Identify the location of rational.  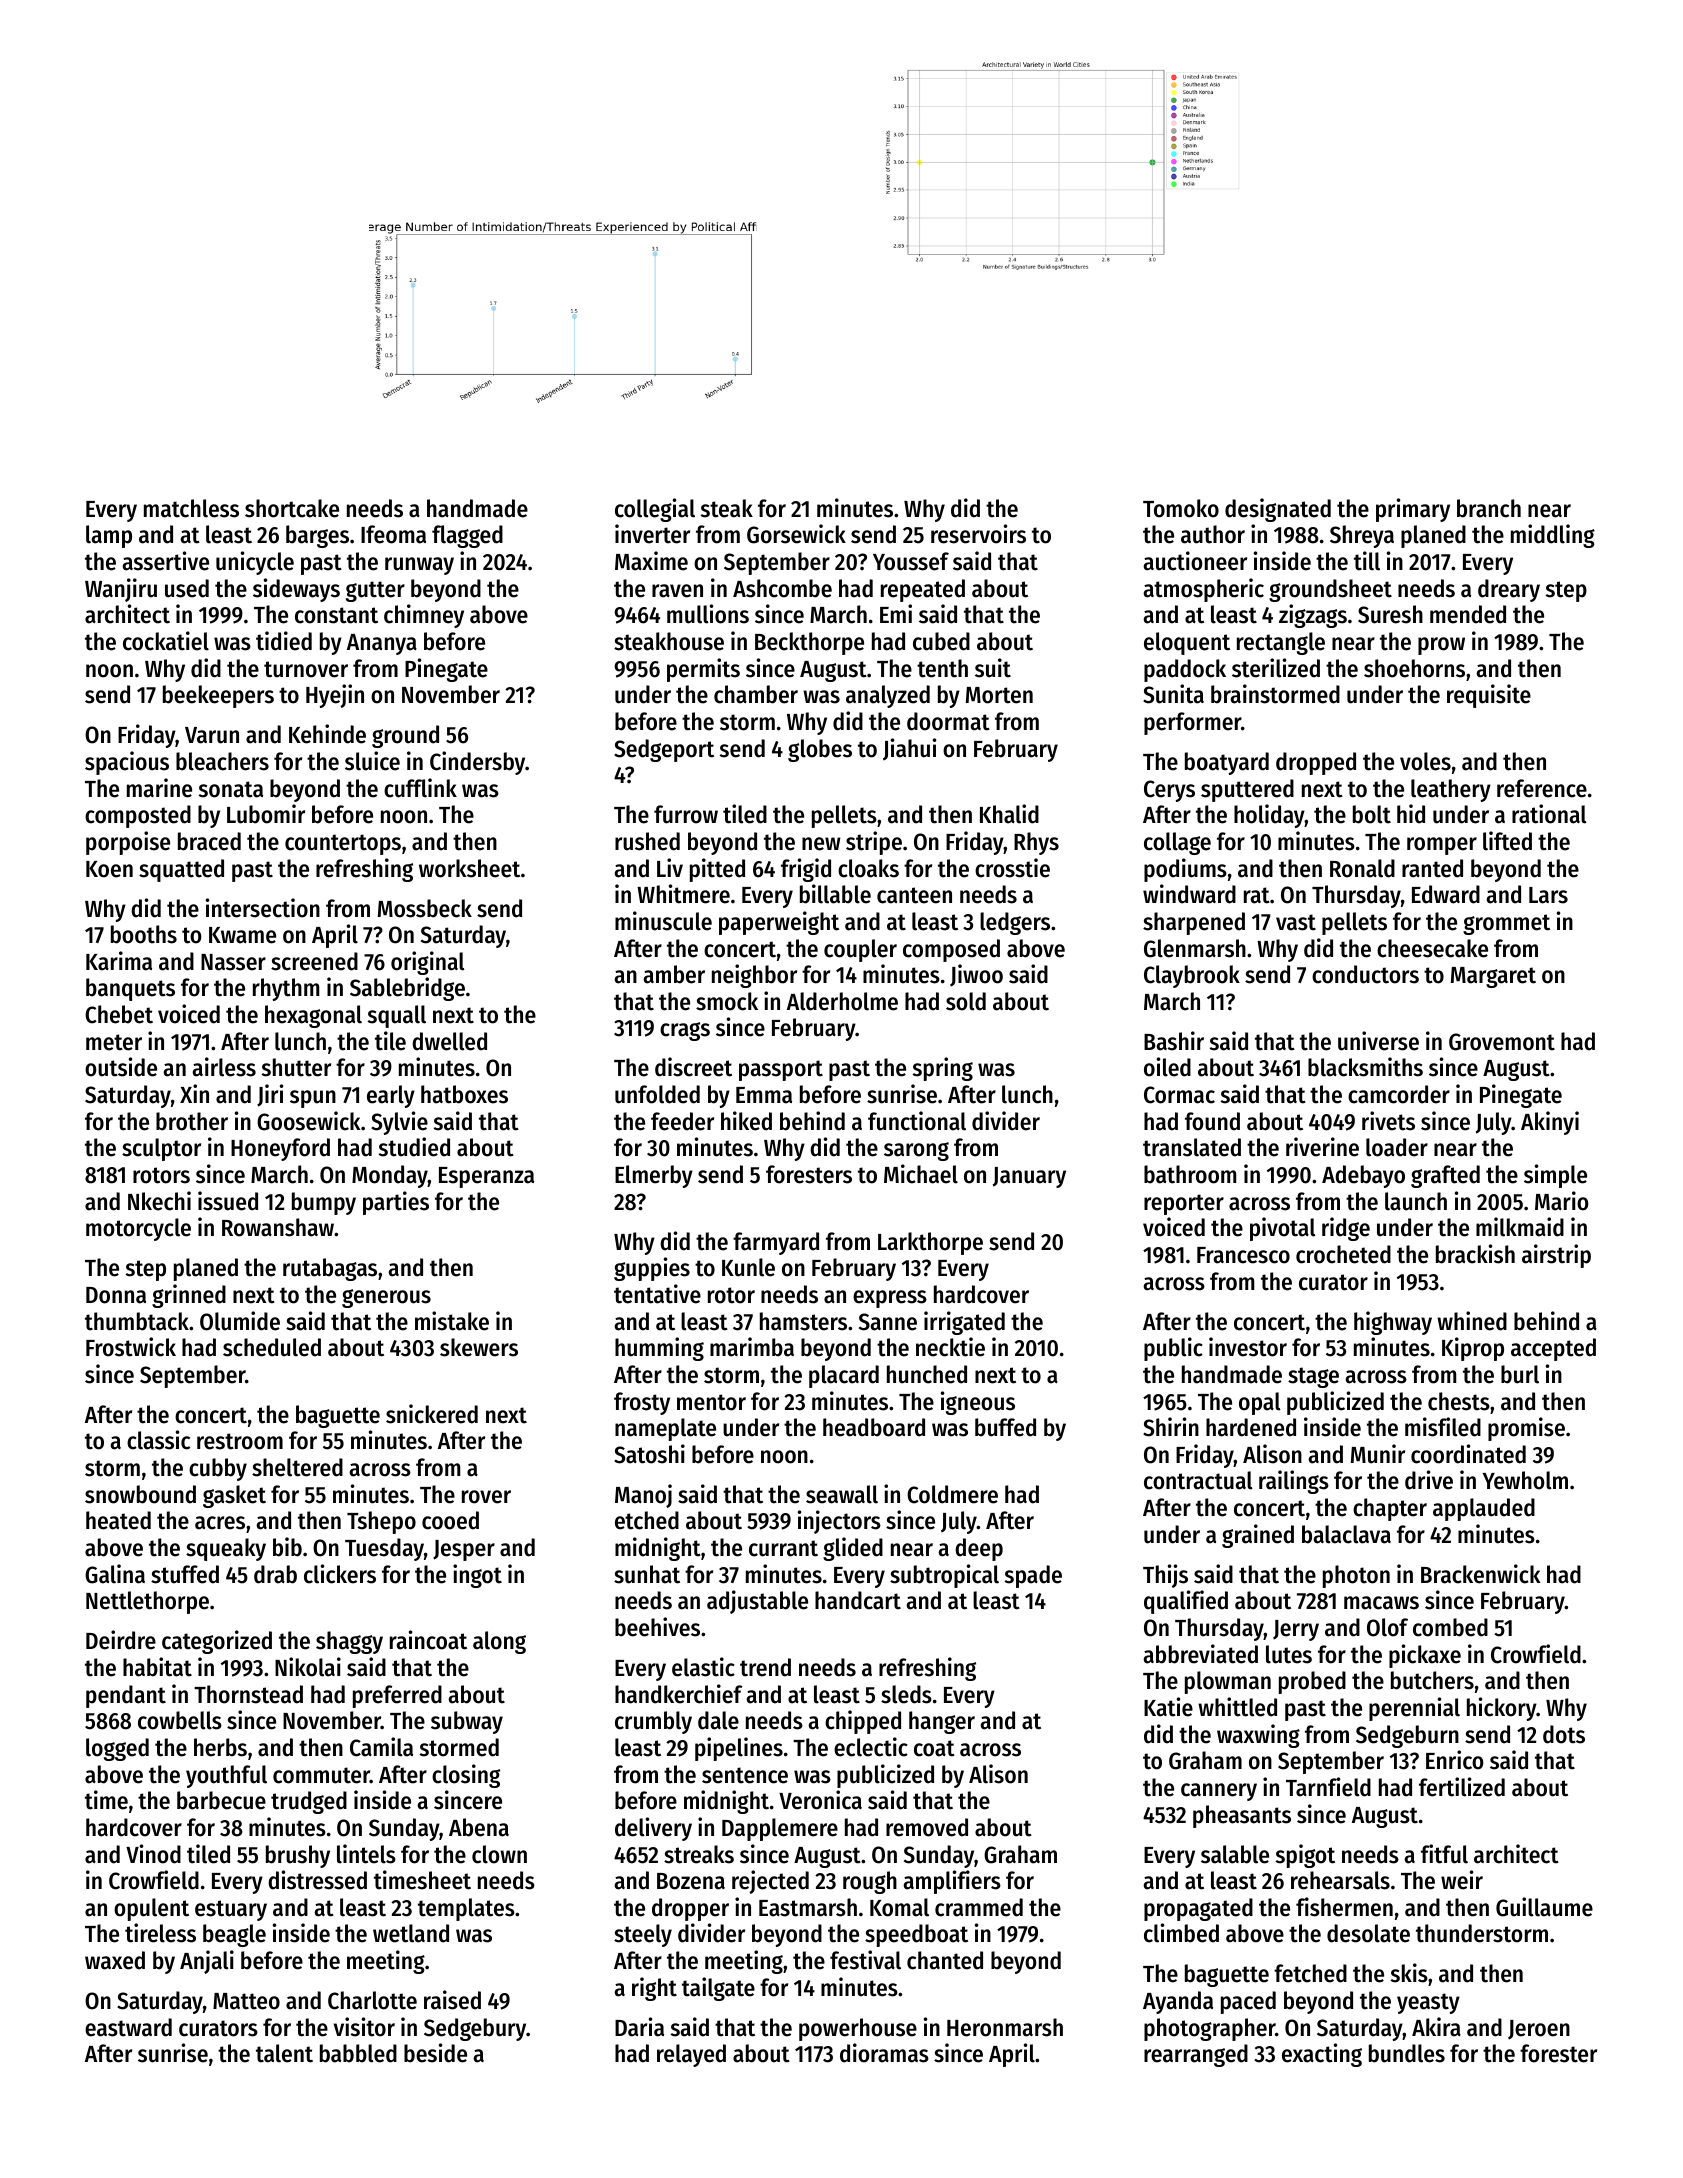
(1549, 814).
